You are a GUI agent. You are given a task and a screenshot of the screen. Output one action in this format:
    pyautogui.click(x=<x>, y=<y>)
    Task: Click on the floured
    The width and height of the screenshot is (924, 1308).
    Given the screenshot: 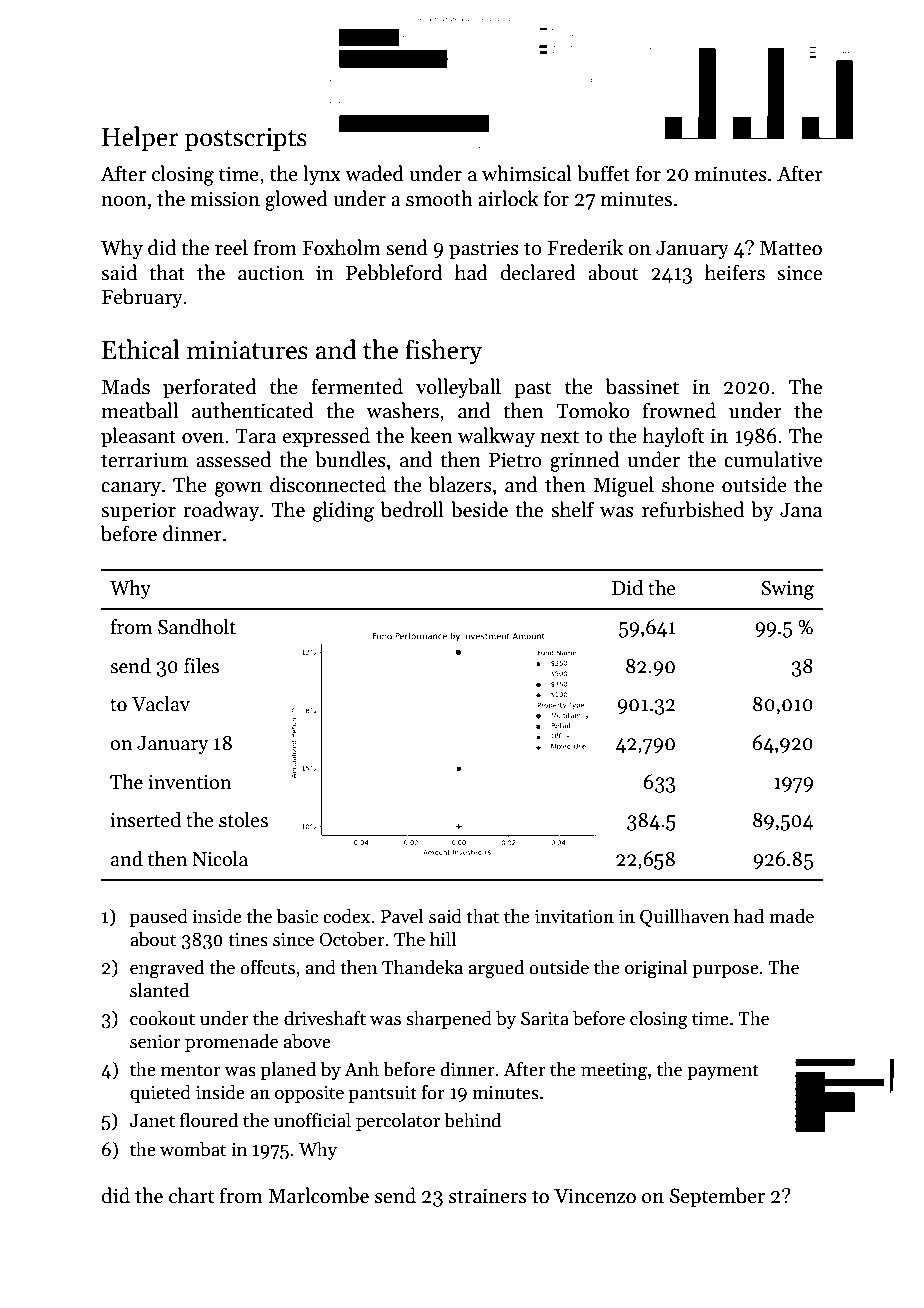 What is the action you would take?
    pyautogui.click(x=209, y=1120)
